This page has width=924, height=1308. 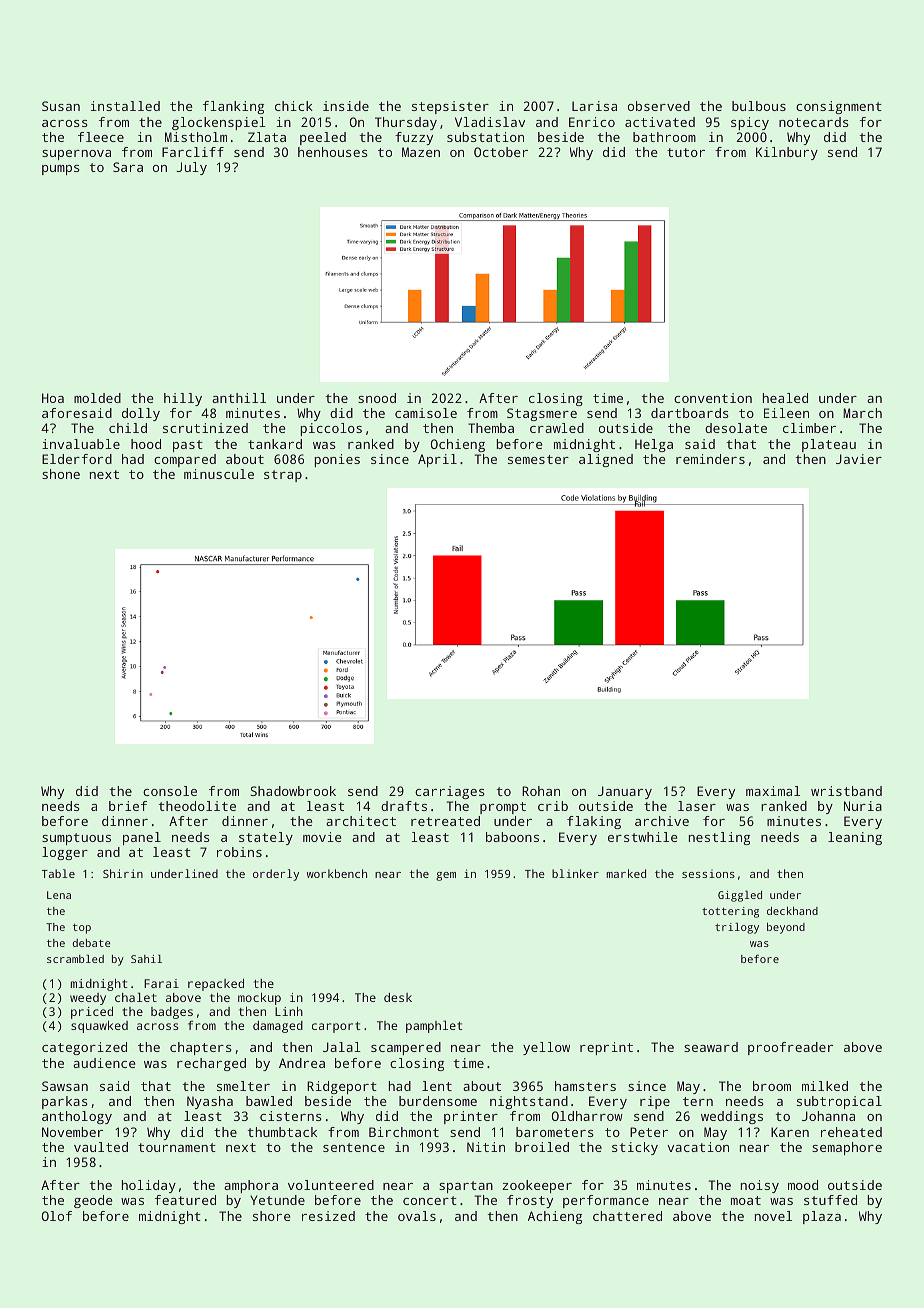 What do you see at coordinates (485, 137) in the page?
I see `substation` at bounding box center [485, 137].
